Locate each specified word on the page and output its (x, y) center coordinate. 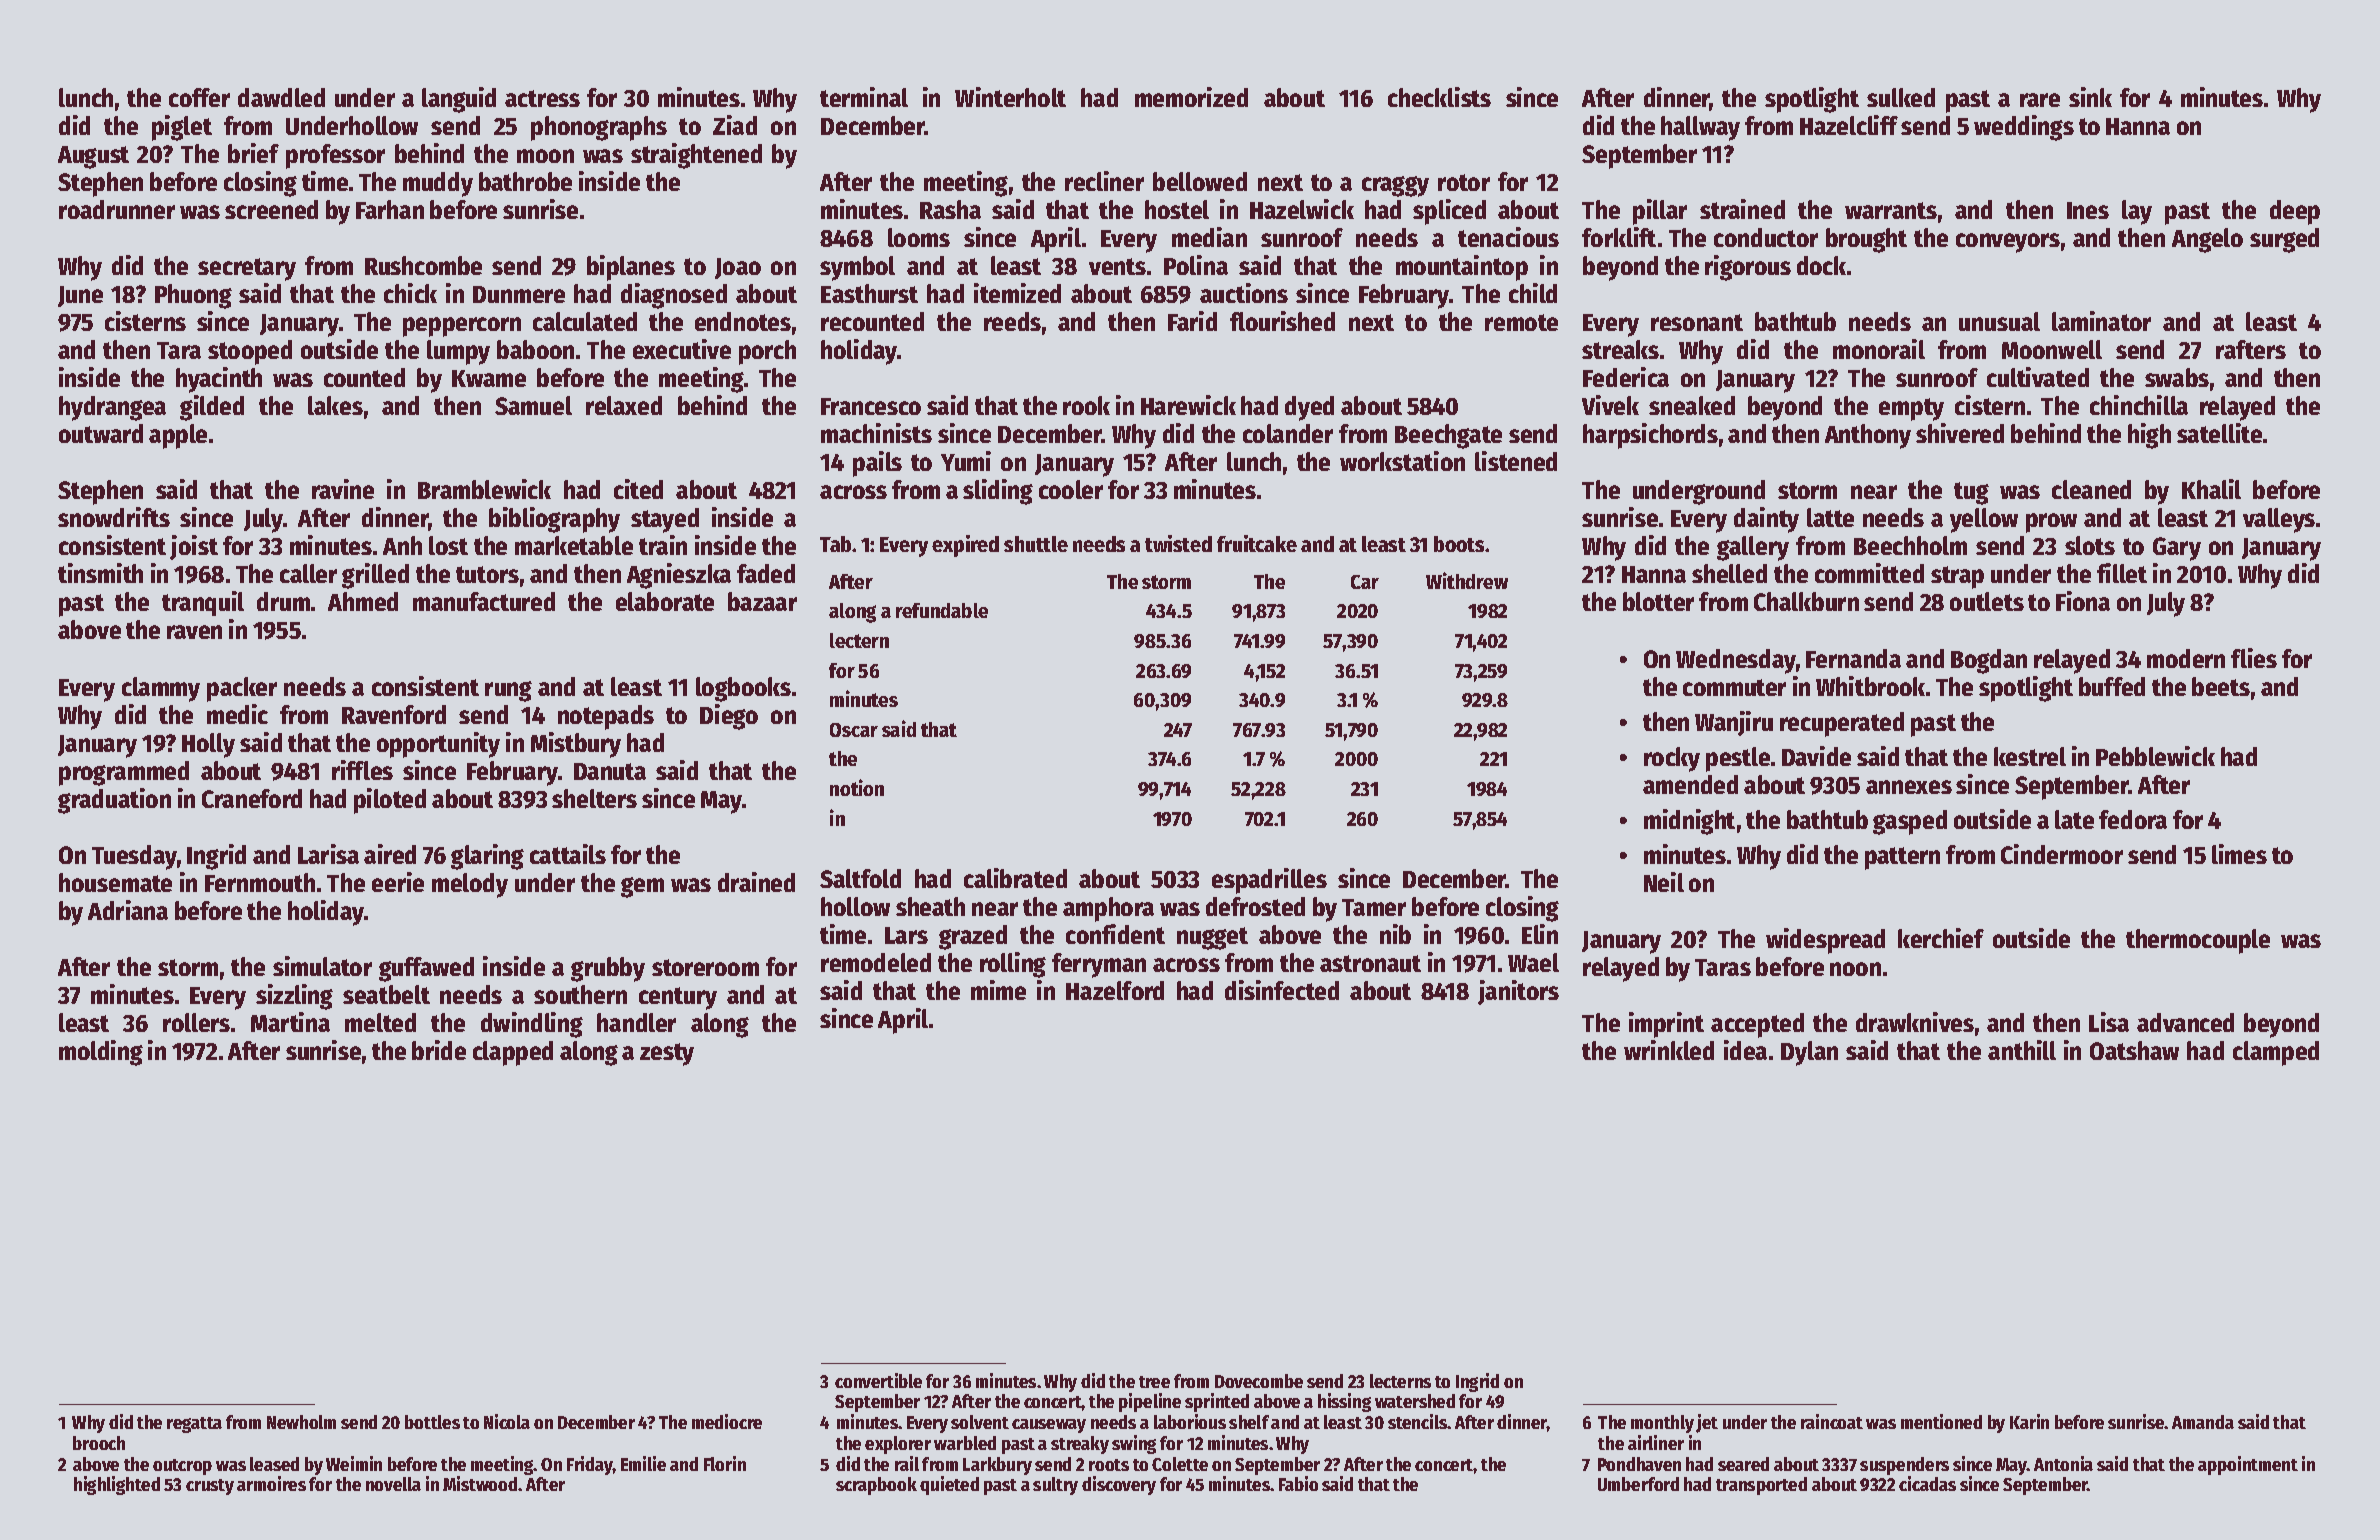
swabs (2177, 377)
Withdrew (1467, 580)
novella (393, 1484)
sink (2090, 97)
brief (253, 153)
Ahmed (363, 601)
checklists (1439, 97)
